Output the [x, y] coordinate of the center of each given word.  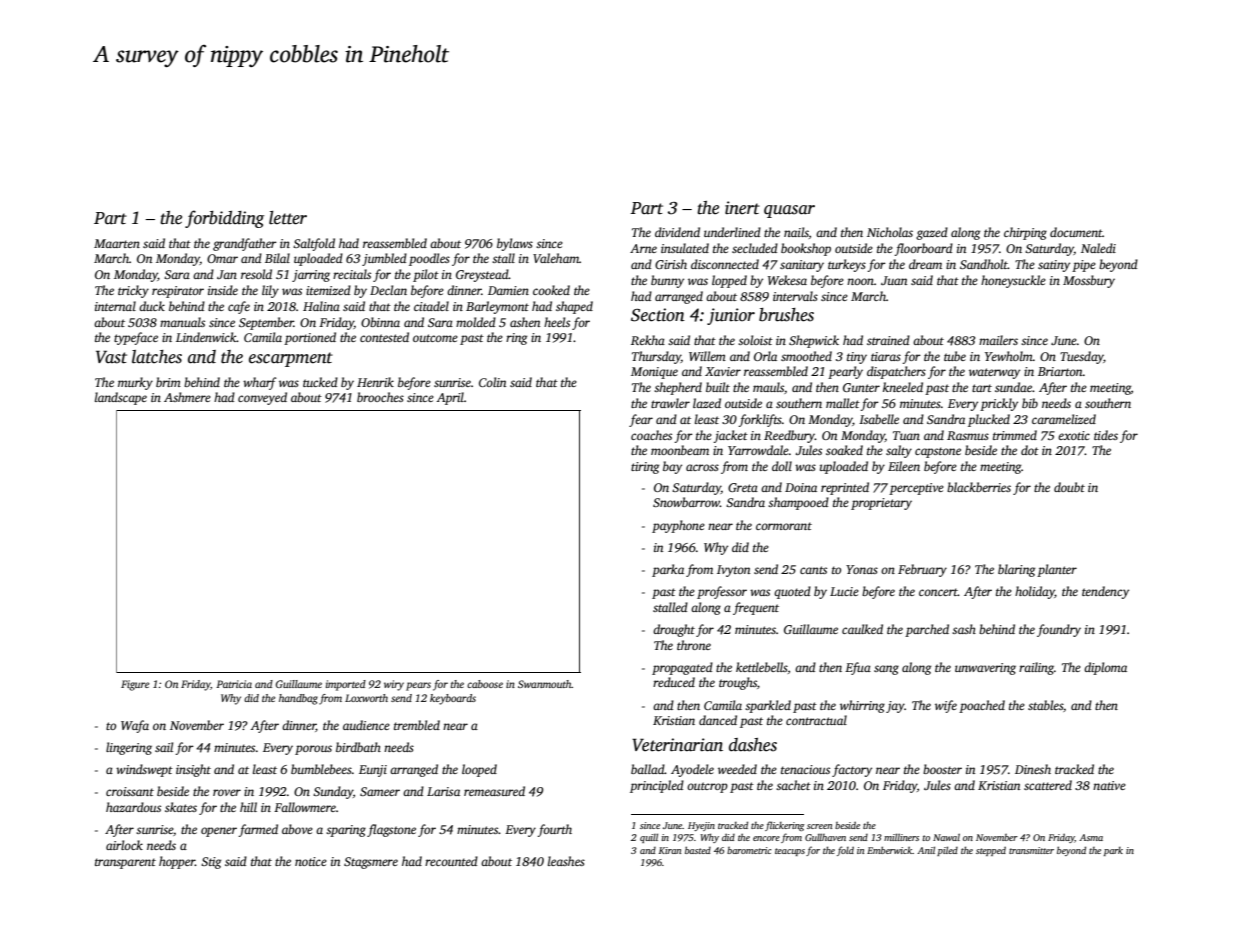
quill [649, 838]
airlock [124, 845]
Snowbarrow [686, 502]
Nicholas [890, 232]
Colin [492, 382]
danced [718, 720]
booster [942, 769]
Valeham [556, 258]
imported [346, 685]
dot [1030, 450]
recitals [352, 274]
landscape [121, 398]
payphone [678, 526]
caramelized [1064, 419]
